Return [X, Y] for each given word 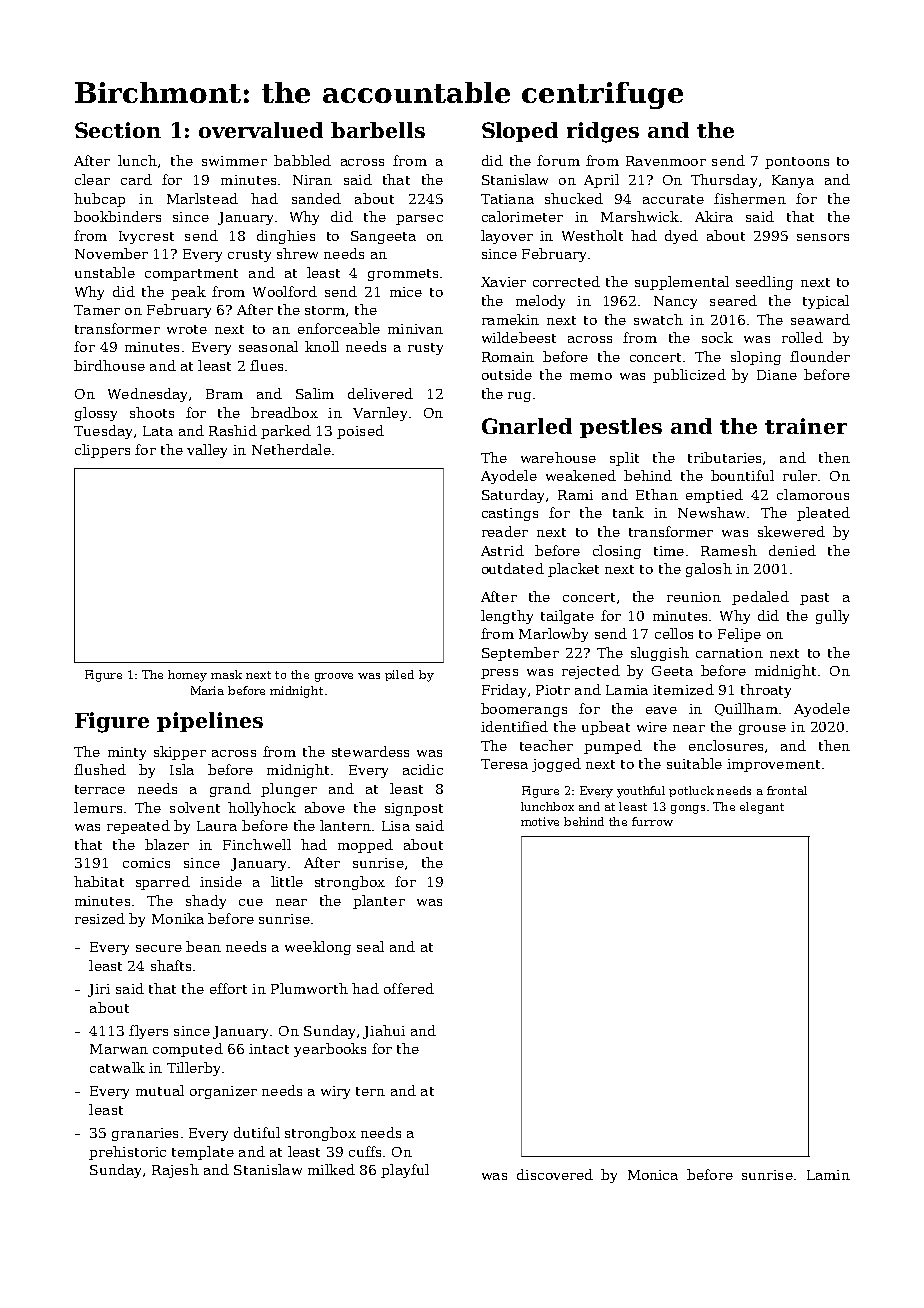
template [203, 1153]
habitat [99, 881]
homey [187, 676]
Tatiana [507, 199]
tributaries [724, 457]
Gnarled [527, 426]
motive [540, 821]
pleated [823, 514]
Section [118, 130]
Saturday [513, 496]
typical [826, 302]
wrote [187, 329]
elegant [762, 808]
